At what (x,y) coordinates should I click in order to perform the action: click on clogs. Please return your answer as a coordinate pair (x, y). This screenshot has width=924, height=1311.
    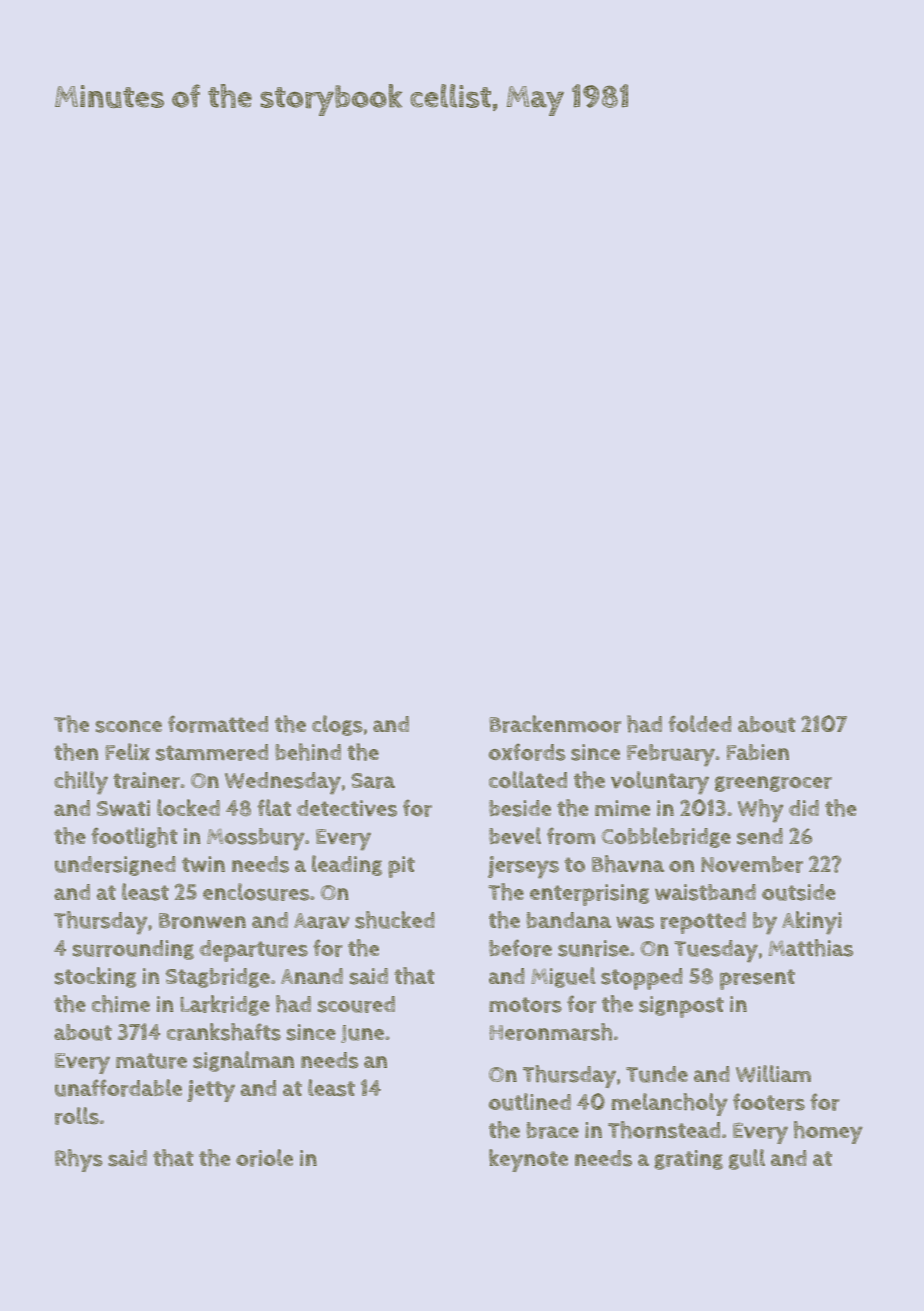
    Looking at the image, I should click on (337, 725).
